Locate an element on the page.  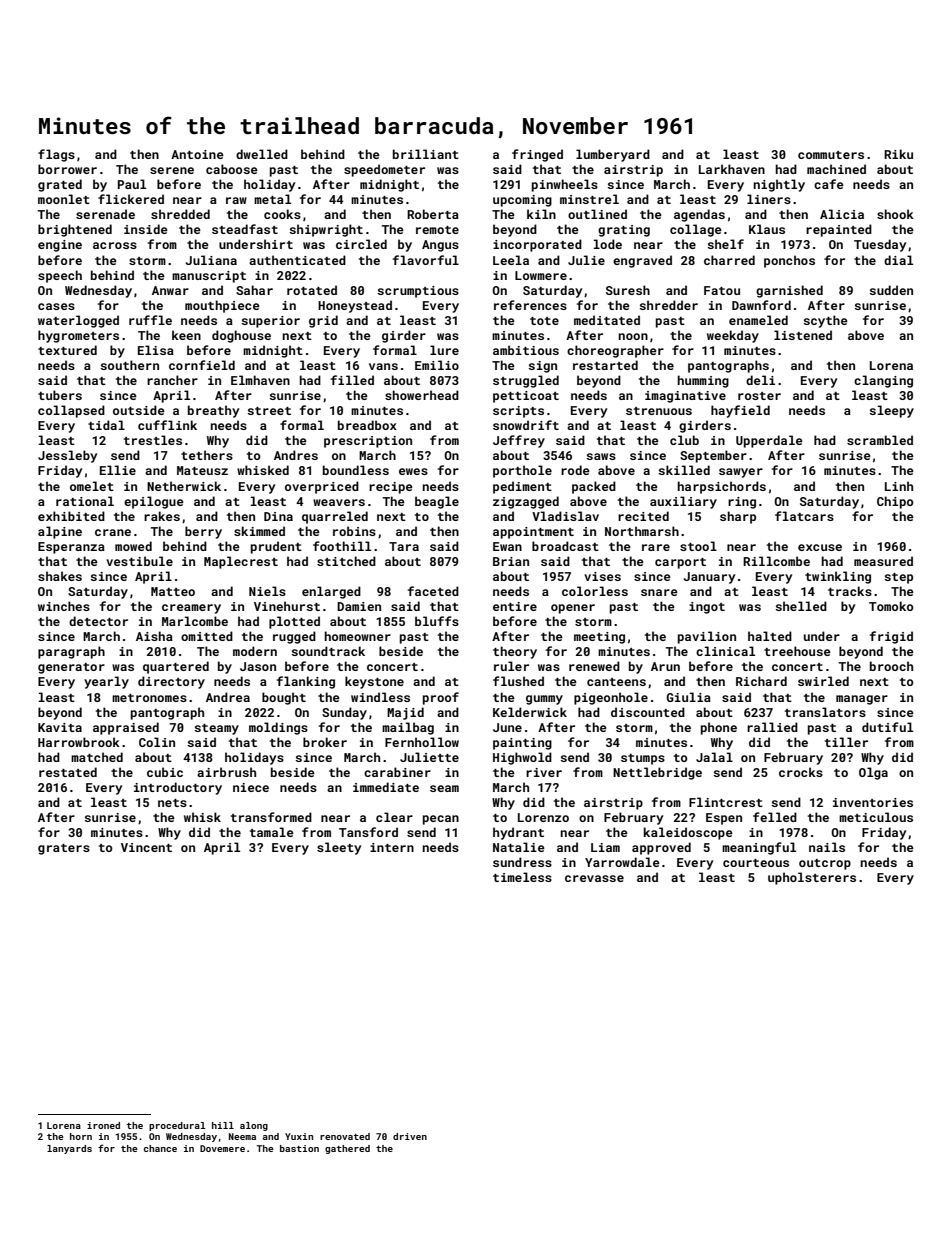
driven is located at coordinates (410, 1136).
